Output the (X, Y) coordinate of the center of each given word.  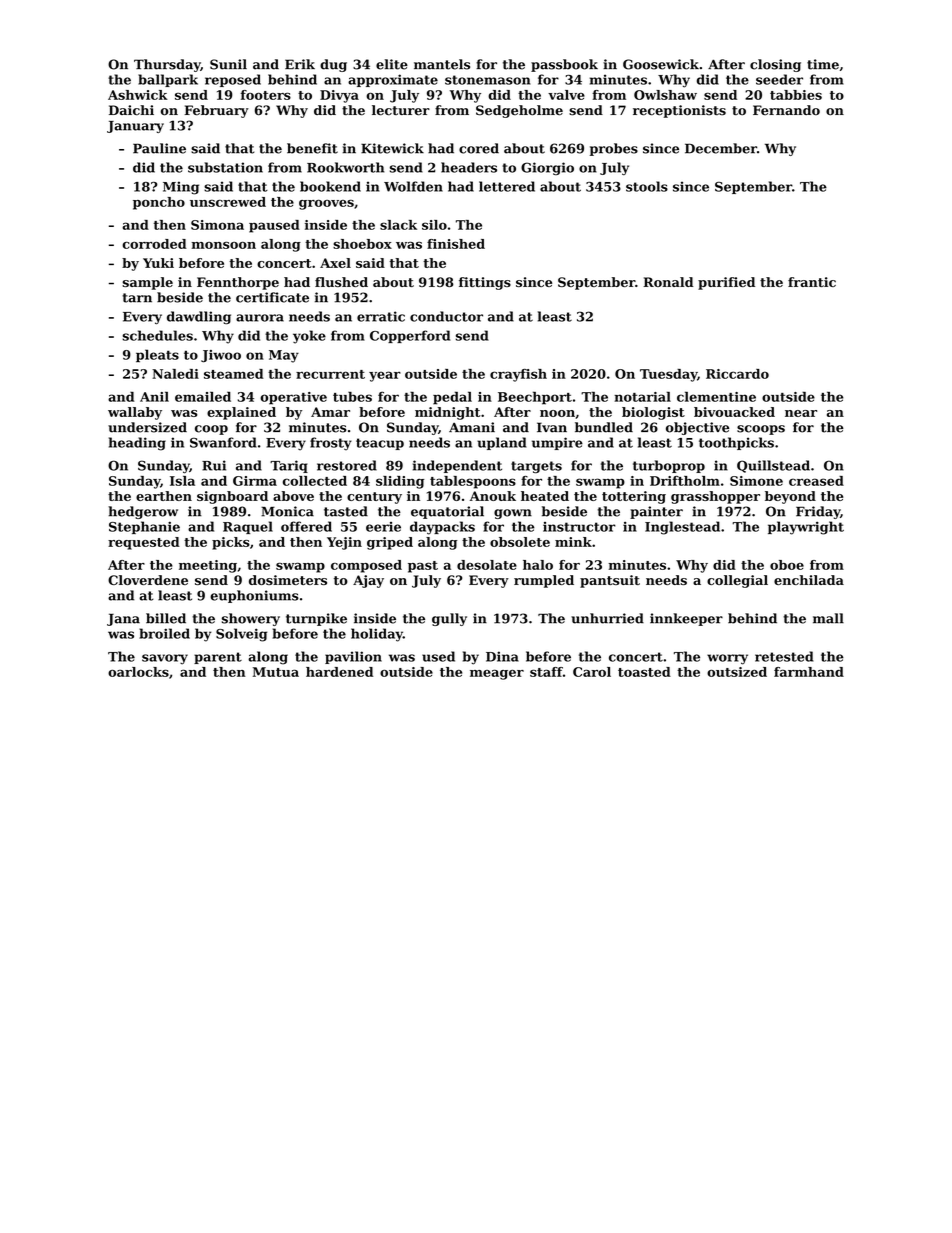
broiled (164, 633)
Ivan (552, 427)
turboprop (669, 466)
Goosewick (661, 64)
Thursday (167, 65)
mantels (442, 64)
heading (137, 444)
